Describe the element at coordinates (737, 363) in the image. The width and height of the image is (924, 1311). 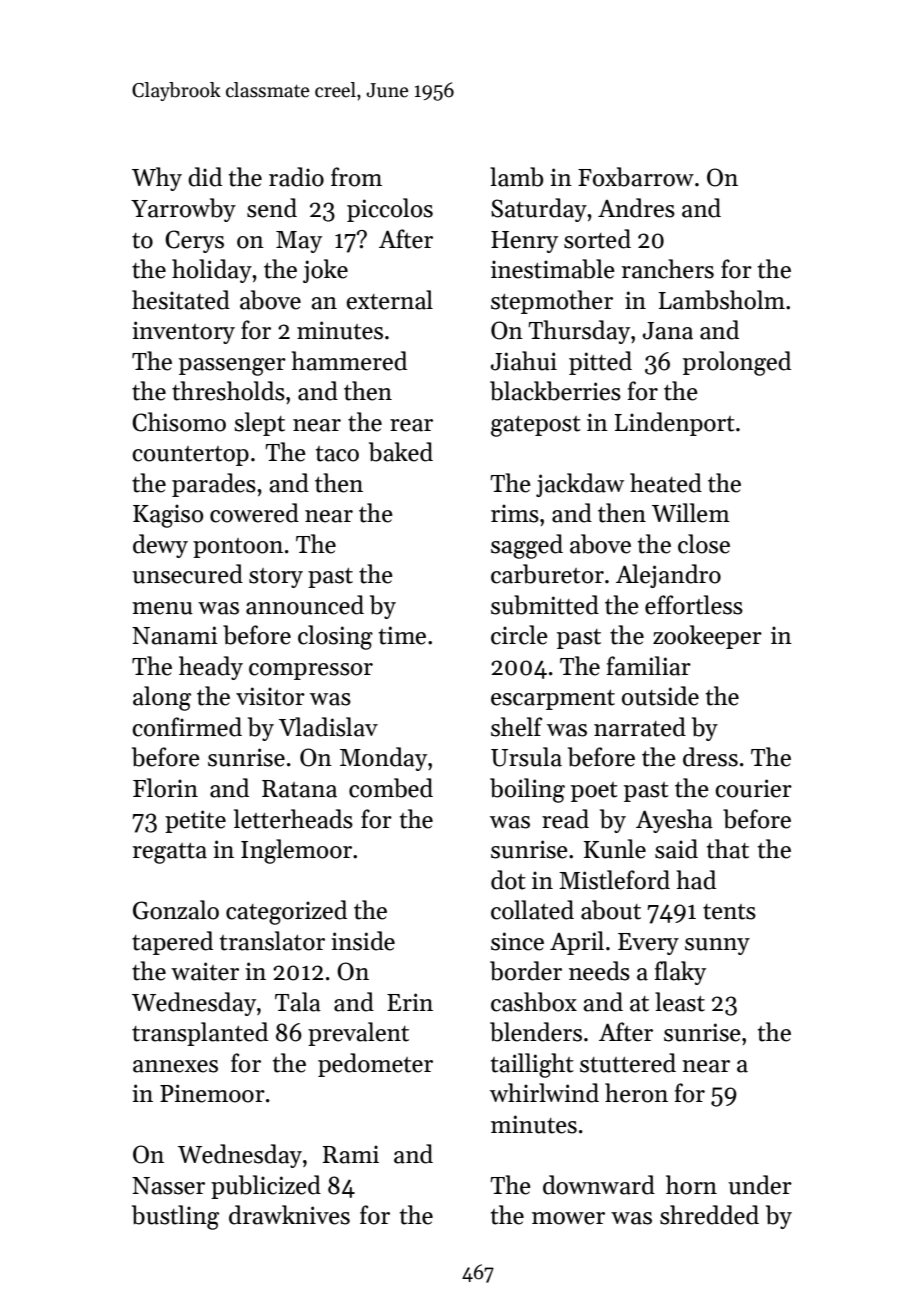
I see `prolonged` at that location.
